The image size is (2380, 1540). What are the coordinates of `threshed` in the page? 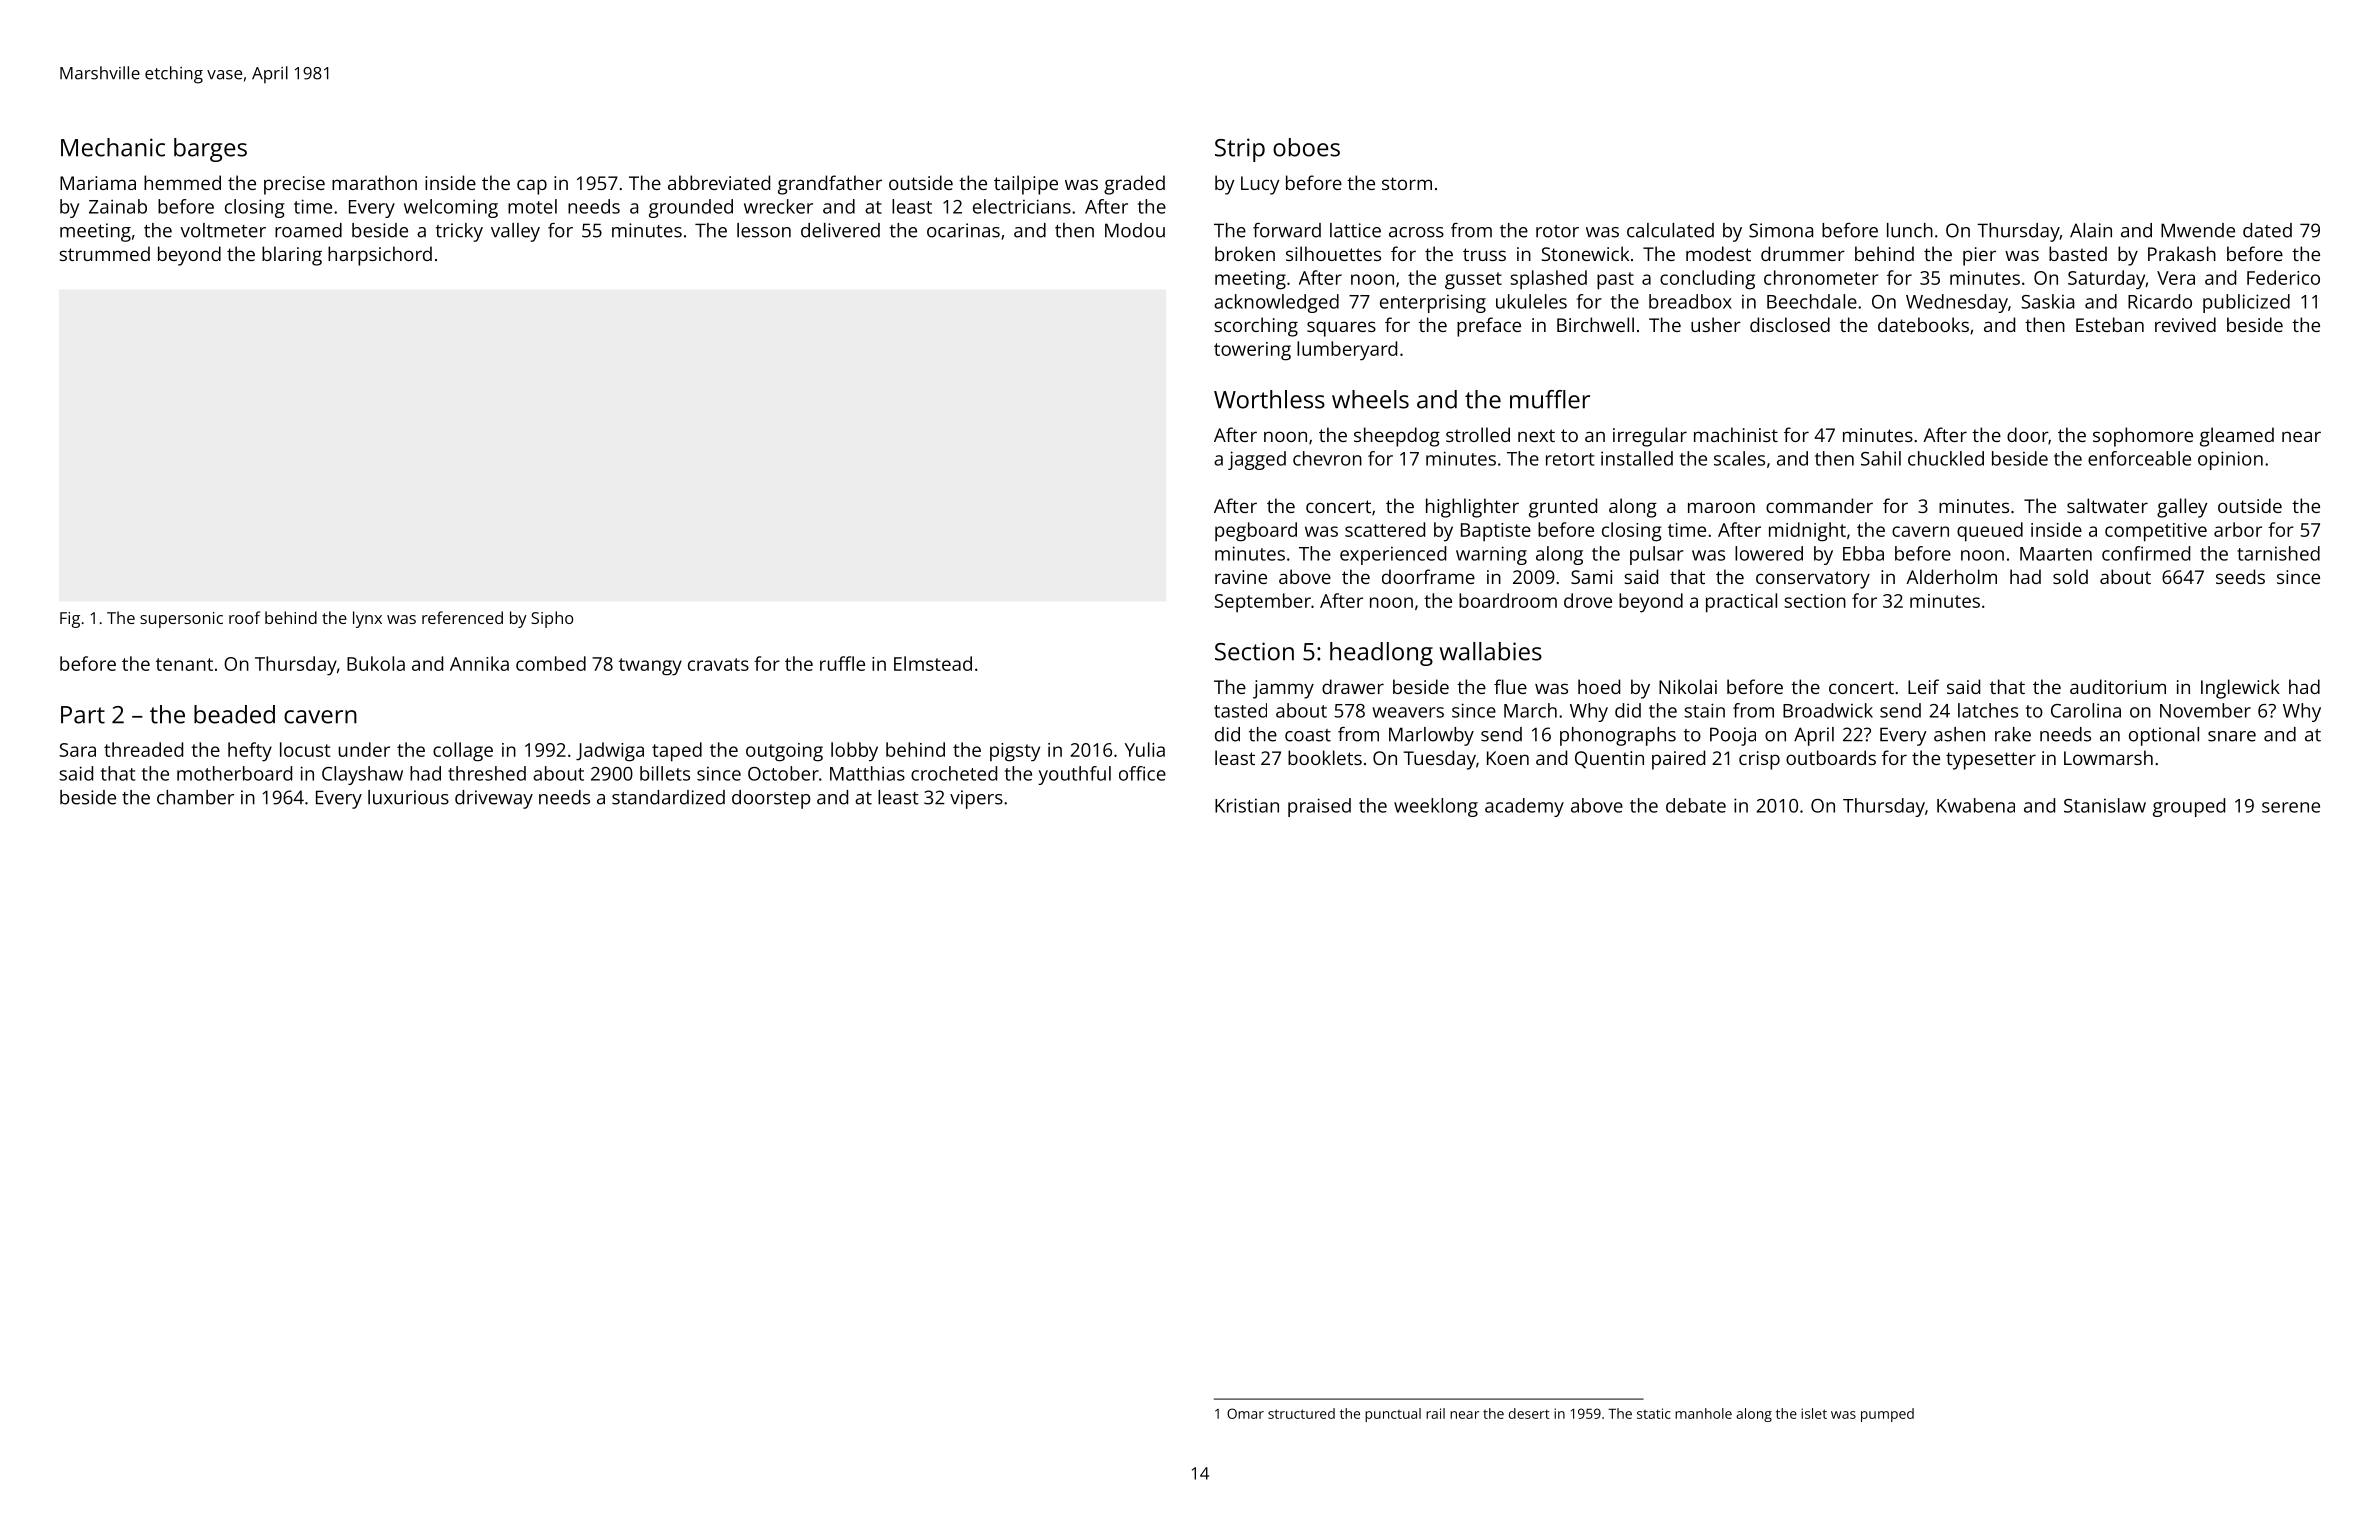 It's located at (487, 773).
